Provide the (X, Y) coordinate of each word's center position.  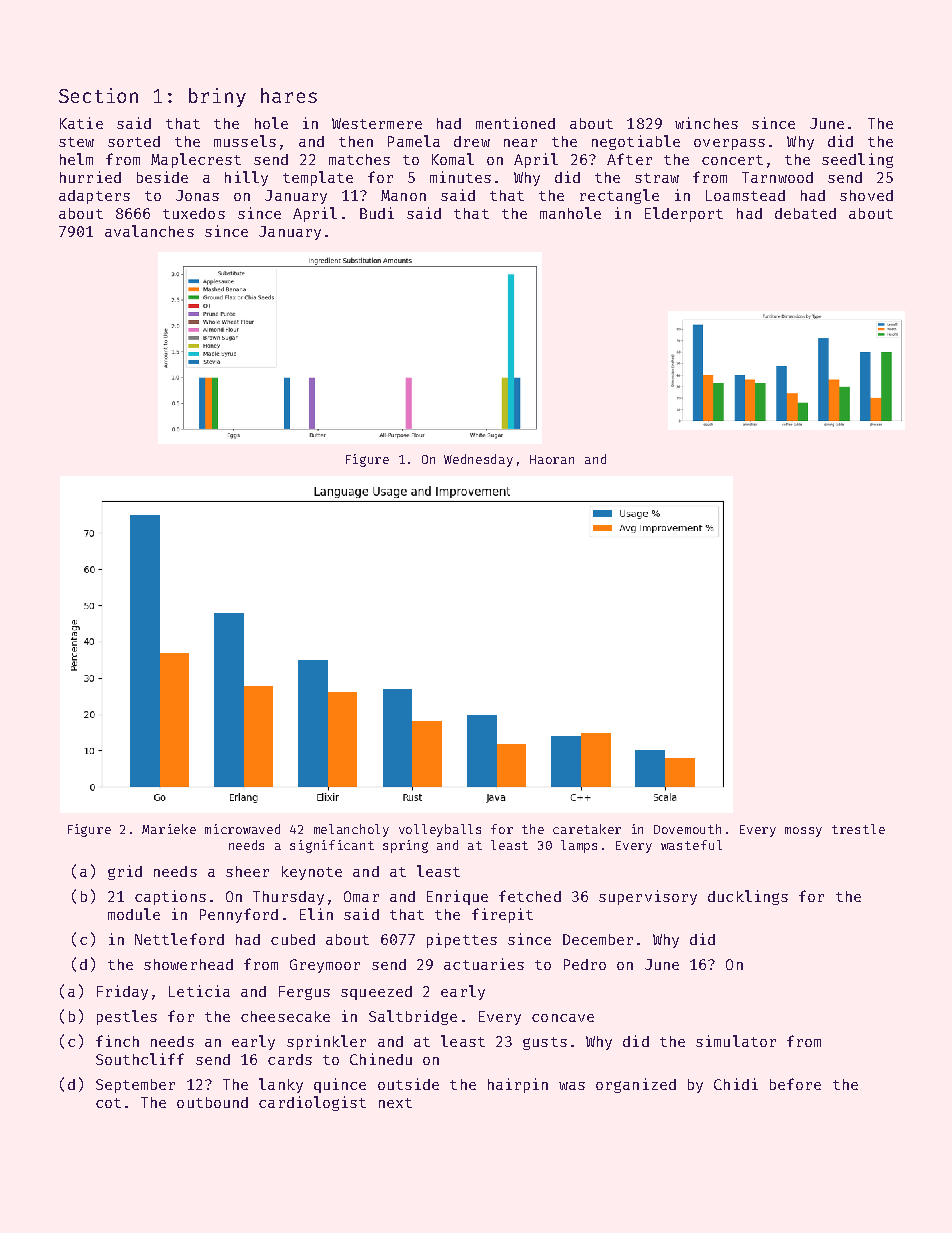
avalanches (149, 231)
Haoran (552, 459)
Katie (81, 123)
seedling (857, 160)
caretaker (587, 829)
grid (125, 872)
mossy (803, 832)
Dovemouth (687, 829)
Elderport (684, 214)
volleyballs (440, 830)
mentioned (515, 123)
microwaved (242, 829)
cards (290, 1059)
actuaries (484, 964)
